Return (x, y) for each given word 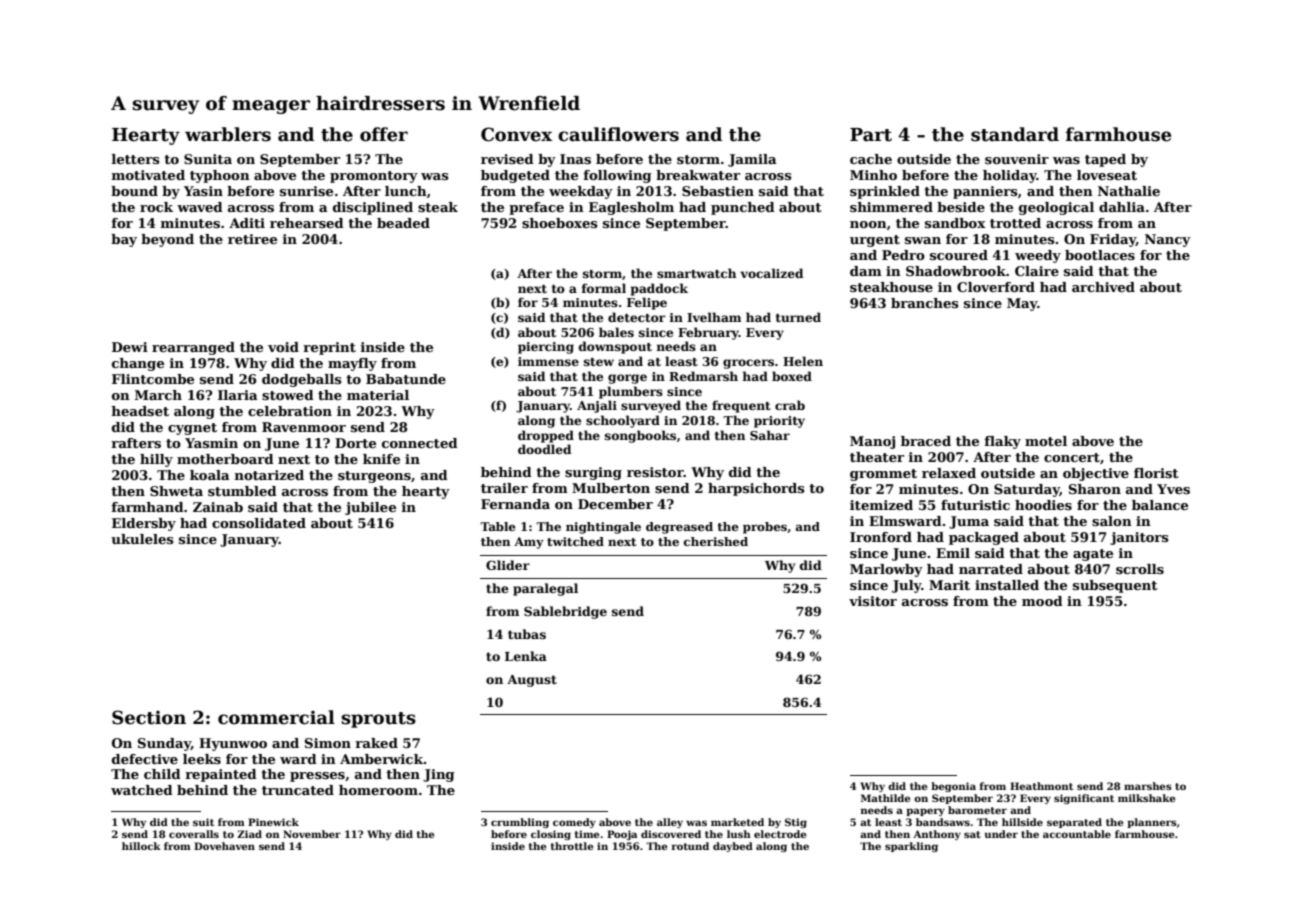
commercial (276, 717)
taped (1105, 160)
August (532, 681)
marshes (1148, 786)
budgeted (515, 176)
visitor (873, 601)
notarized (269, 475)
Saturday (1027, 490)
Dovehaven (224, 846)
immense (548, 361)
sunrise (306, 191)
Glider (508, 565)
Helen (803, 361)
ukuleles (142, 539)
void (283, 347)
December (615, 504)
